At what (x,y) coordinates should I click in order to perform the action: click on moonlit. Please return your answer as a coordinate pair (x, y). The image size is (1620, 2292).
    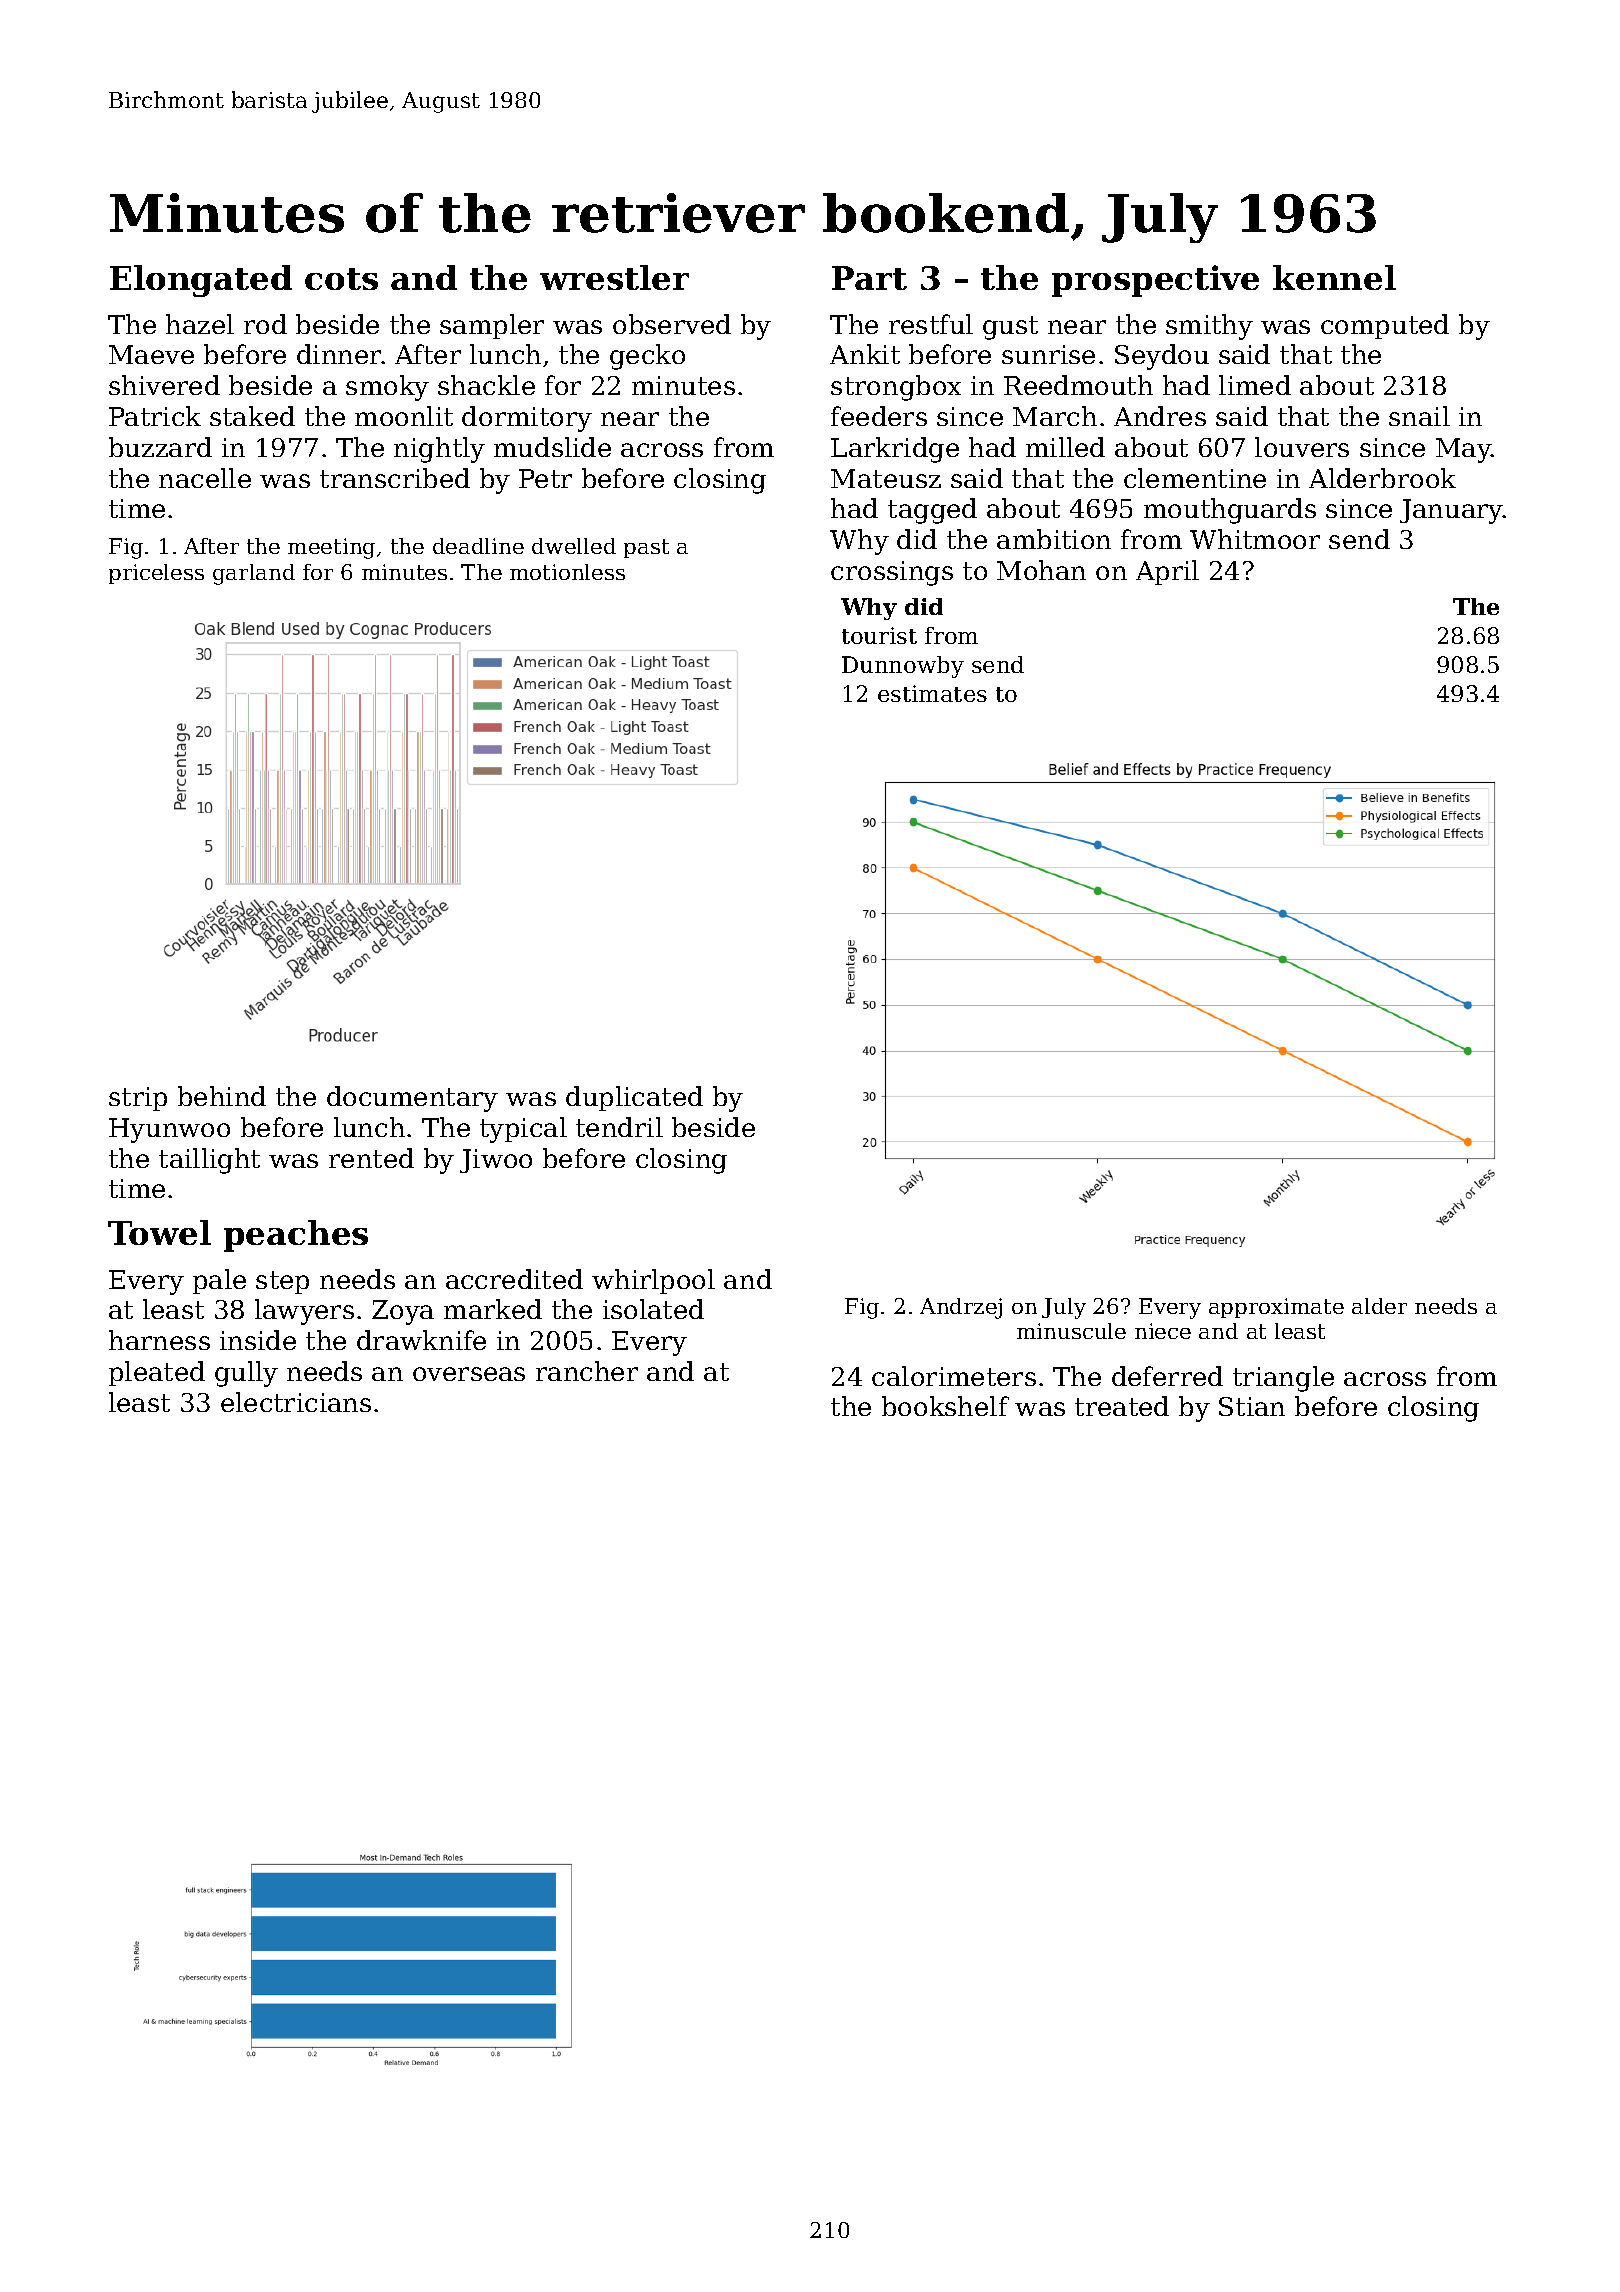
    Looking at the image, I should click on (404, 416).
